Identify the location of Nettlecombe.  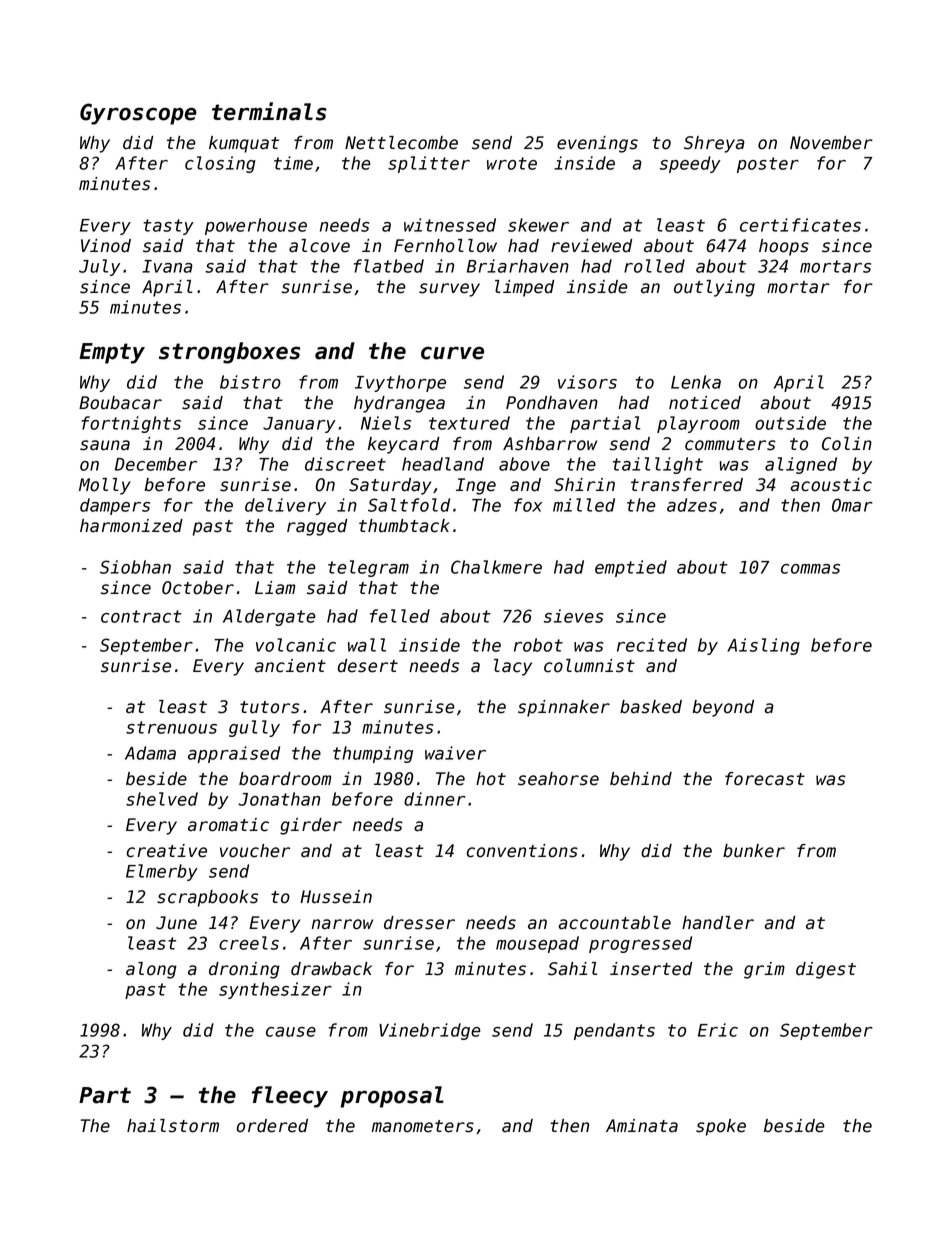
(401, 143).
